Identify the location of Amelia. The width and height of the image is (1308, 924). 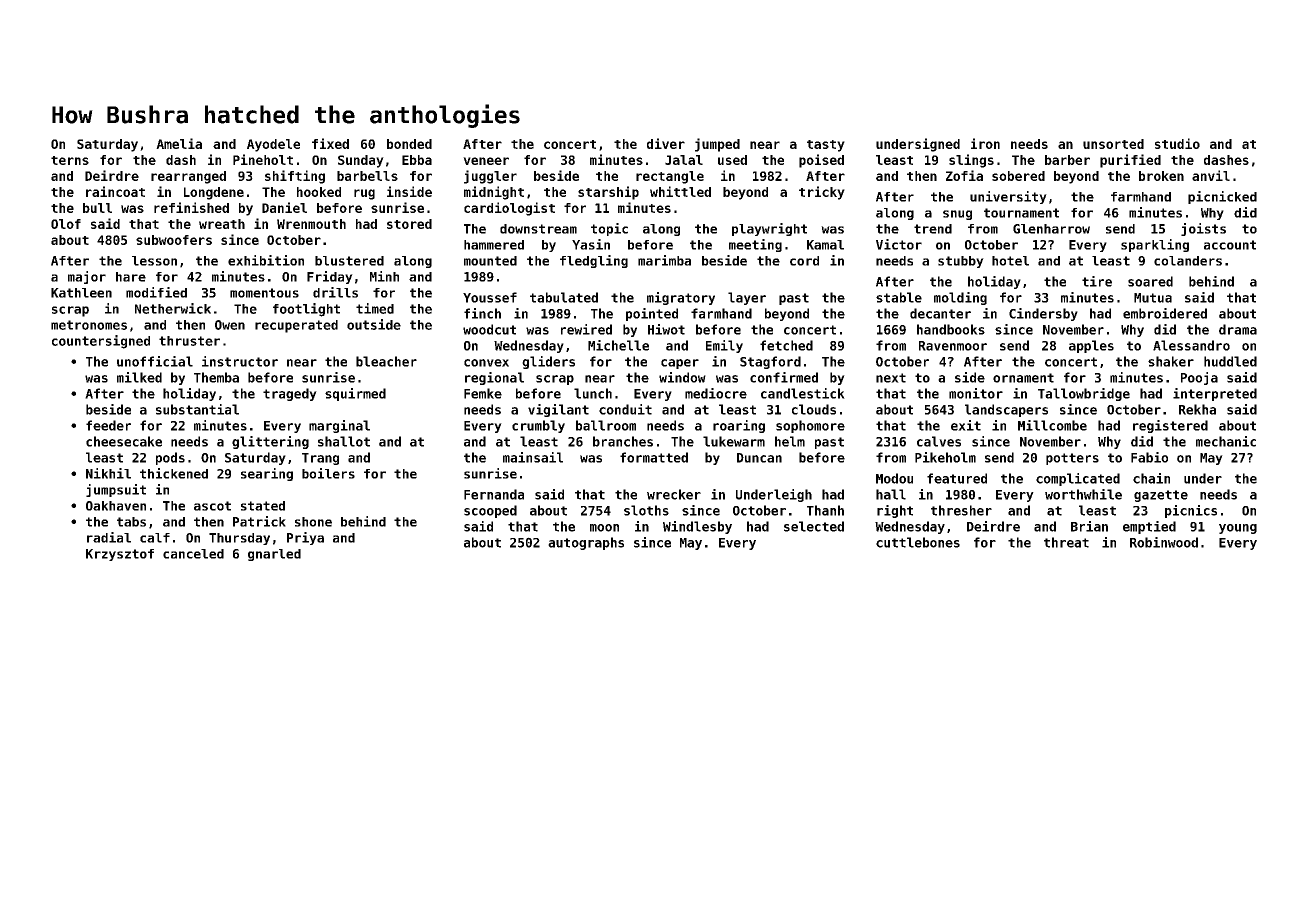
(179, 143).
